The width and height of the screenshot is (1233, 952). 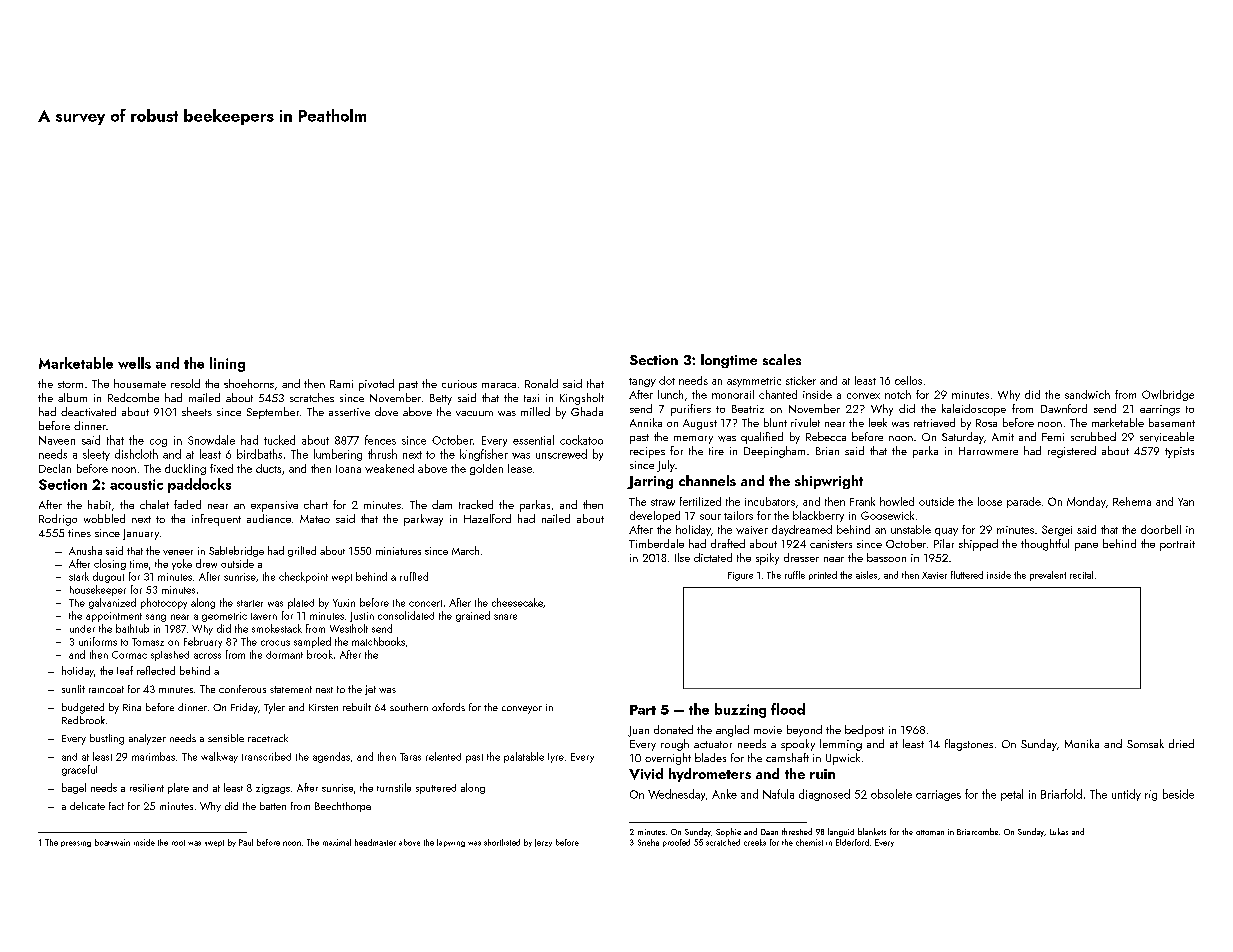 I want to click on portrait, so click(x=1177, y=545).
